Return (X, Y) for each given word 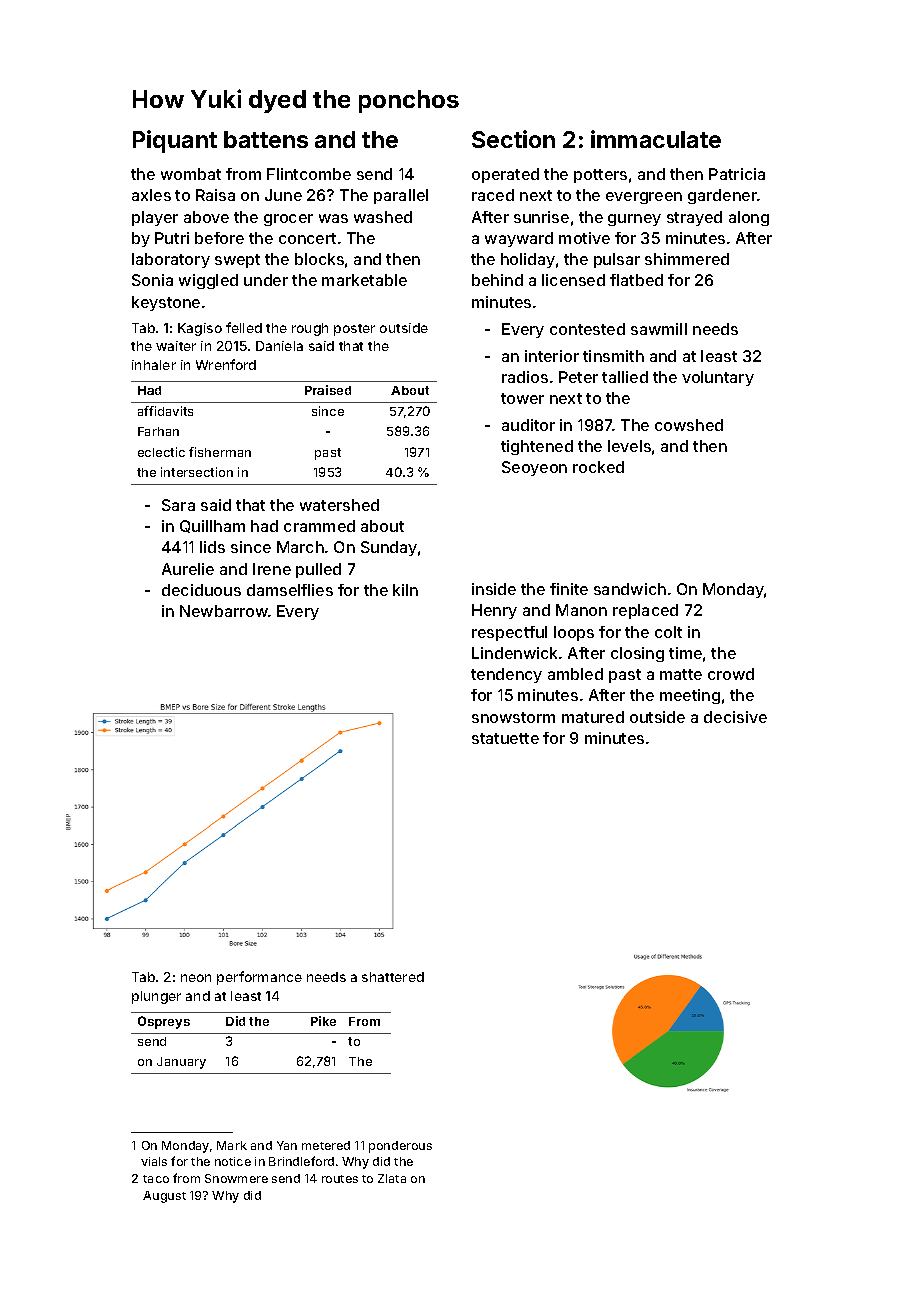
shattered (393, 977)
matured (593, 717)
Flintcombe (309, 174)
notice (233, 1161)
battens (266, 139)
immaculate (656, 139)
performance (259, 978)
